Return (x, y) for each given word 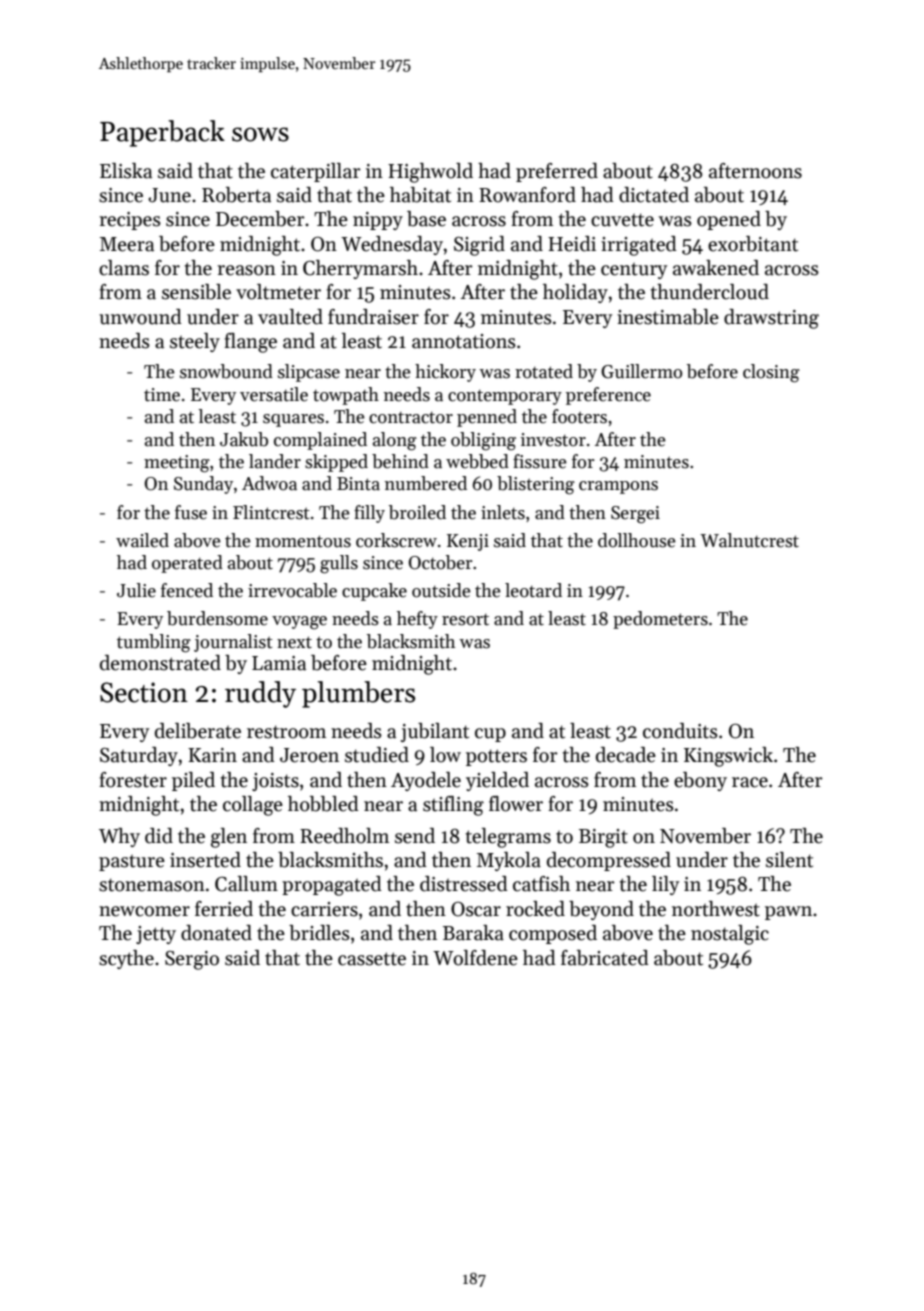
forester (133, 780)
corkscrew (396, 540)
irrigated (639, 246)
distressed (464, 884)
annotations (464, 341)
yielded (497, 781)
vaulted (290, 317)
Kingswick (728, 757)
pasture (132, 863)
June (169, 195)
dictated (654, 195)
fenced (187, 590)
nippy (378, 221)
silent (789, 860)
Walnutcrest (749, 540)
